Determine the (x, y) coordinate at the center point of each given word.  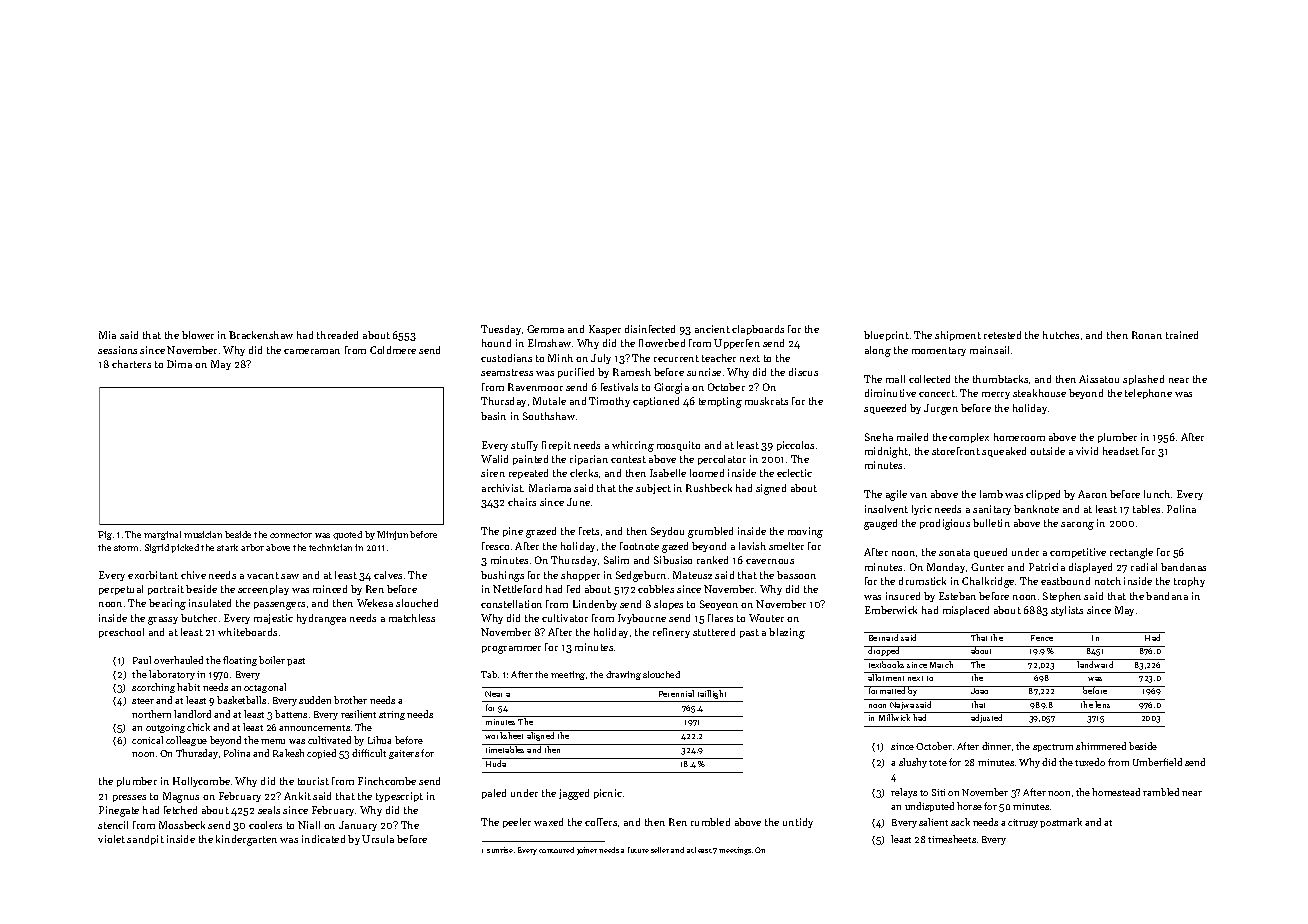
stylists (1067, 611)
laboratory (172, 675)
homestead (1116, 792)
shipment (958, 336)
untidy (798, 823)
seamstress (507, 372)
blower (198, 335)
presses (129, 798)
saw (290, 576)
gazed (675, 547)
